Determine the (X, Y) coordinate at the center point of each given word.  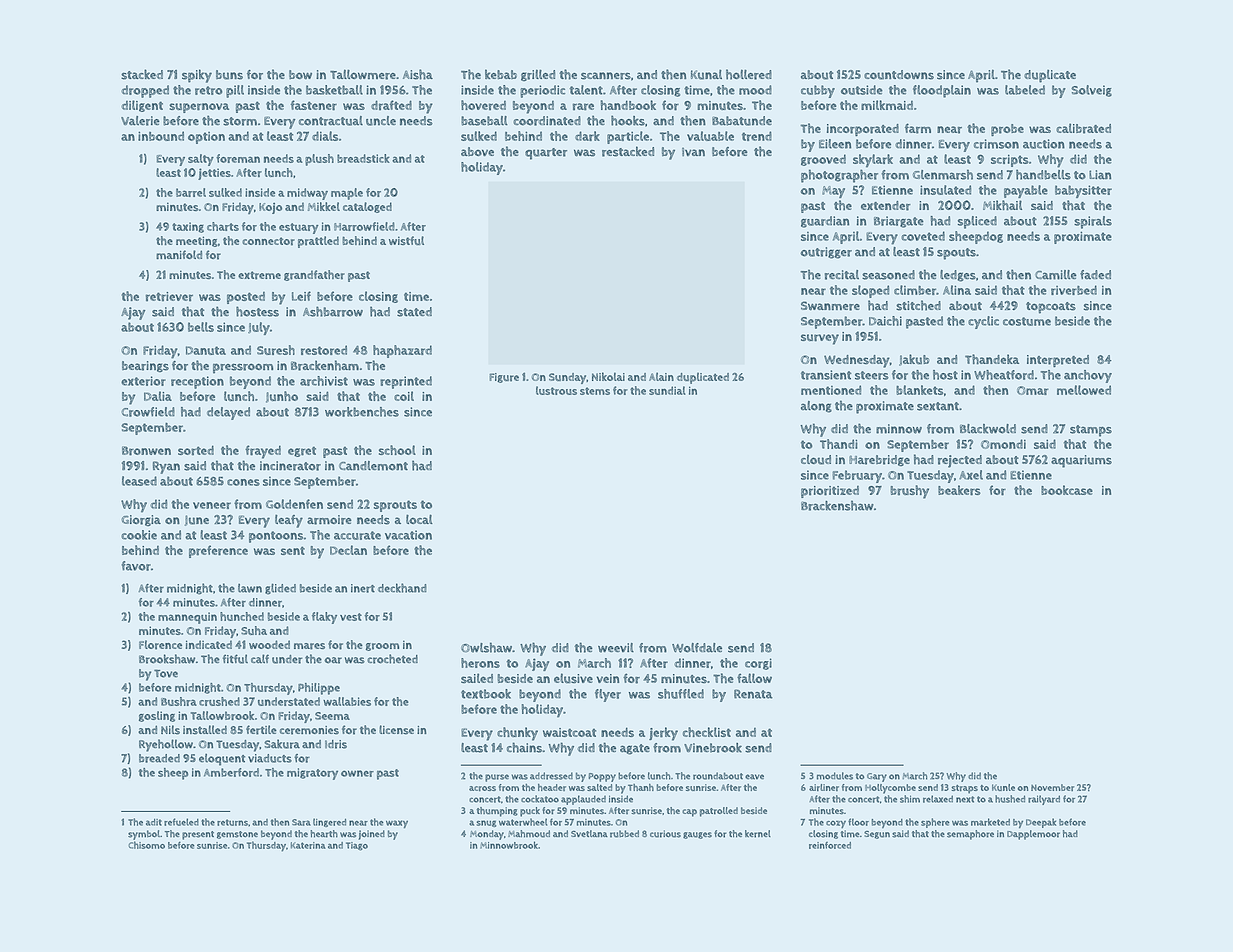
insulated (945, 190)
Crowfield (148, 412)
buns (229, 75)
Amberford (231, 772)
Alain (661, 376)
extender (886, 206)
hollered (749, 74)
